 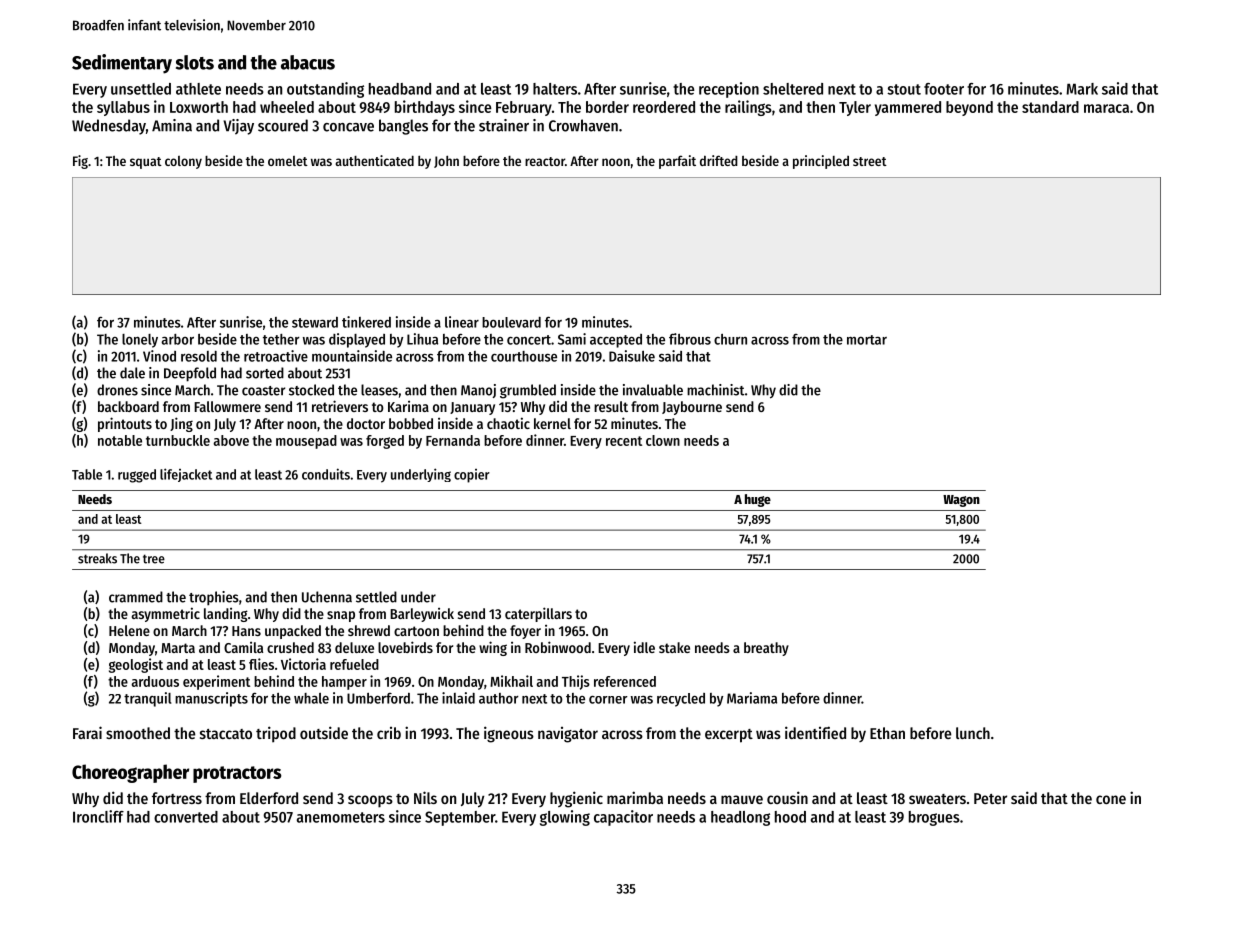 I want to click on Deepfold, so click(x=190, y=374).
